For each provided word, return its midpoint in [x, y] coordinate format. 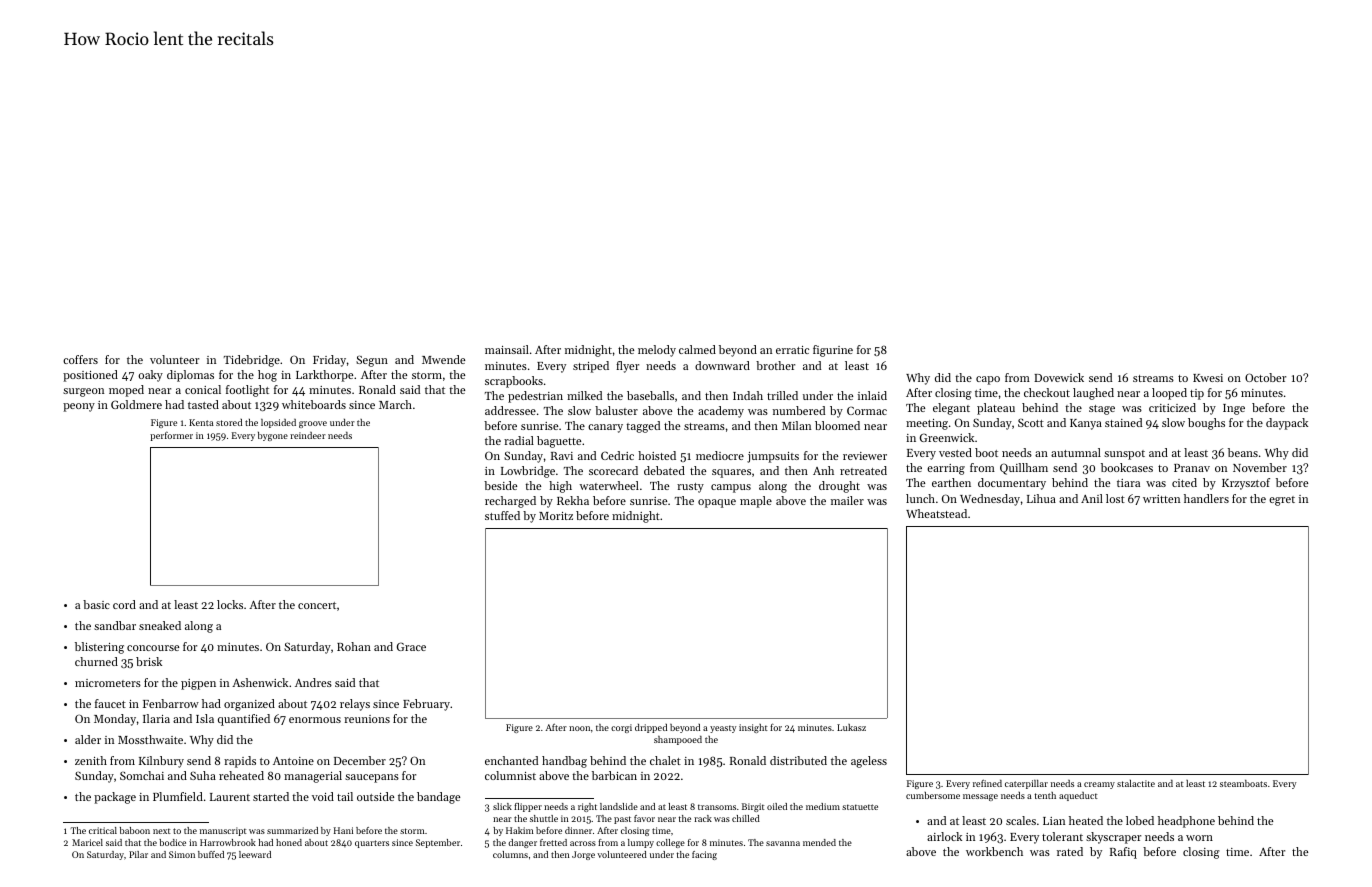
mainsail [507, 349]
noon [579, 728]
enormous [315, 720]
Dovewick [1059, 377]
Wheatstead [936, 513]
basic [96, 604]
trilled [782, 395]
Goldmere [136, 404]
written [1161, 499]
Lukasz [851, 727]
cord [124, 604]
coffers [80, 359]
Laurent [230, 797]
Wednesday [990, 500]
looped [1169, 394]
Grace [411, 646]
